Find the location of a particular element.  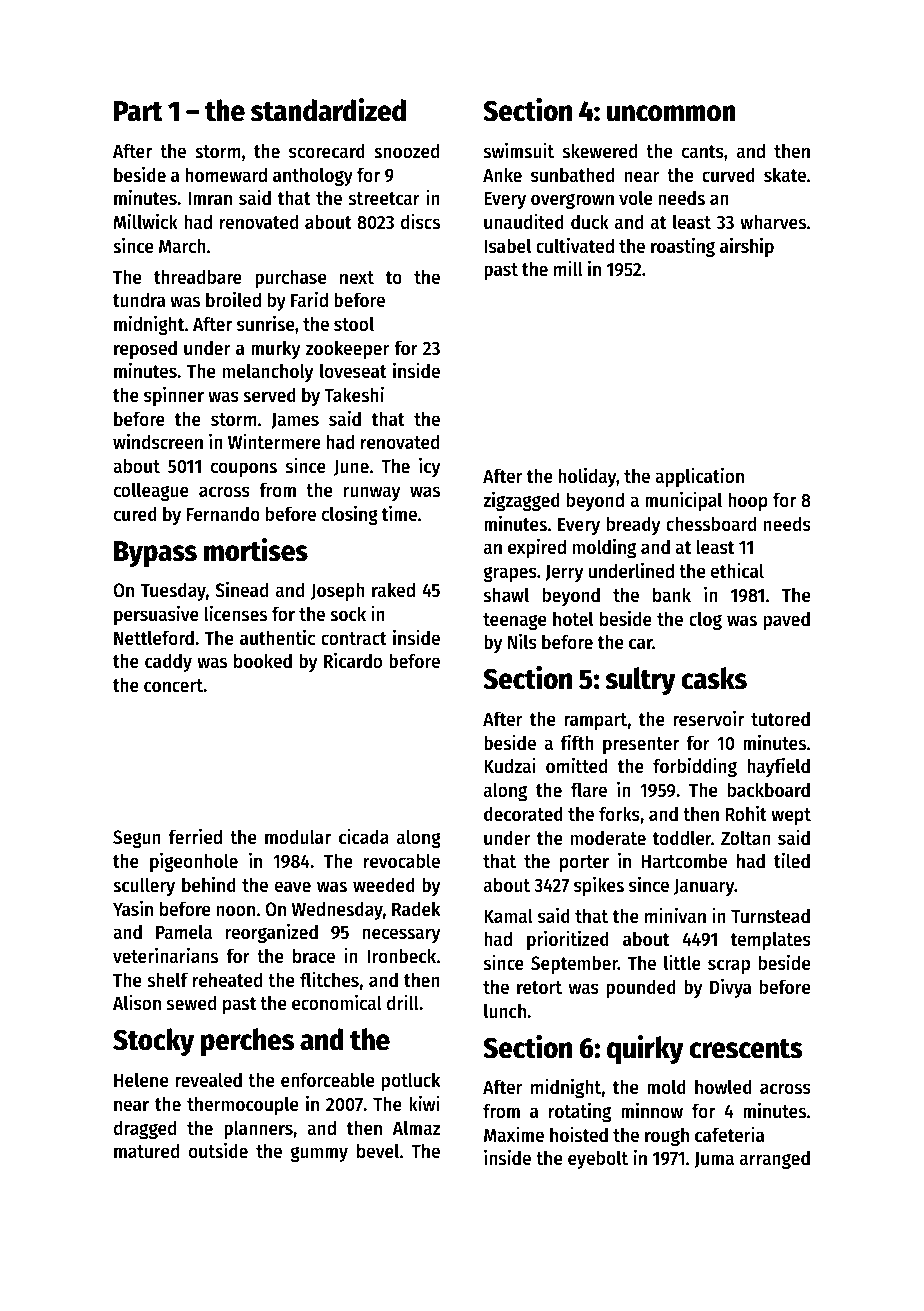

uncommon is located at coordinates (671, 113).
